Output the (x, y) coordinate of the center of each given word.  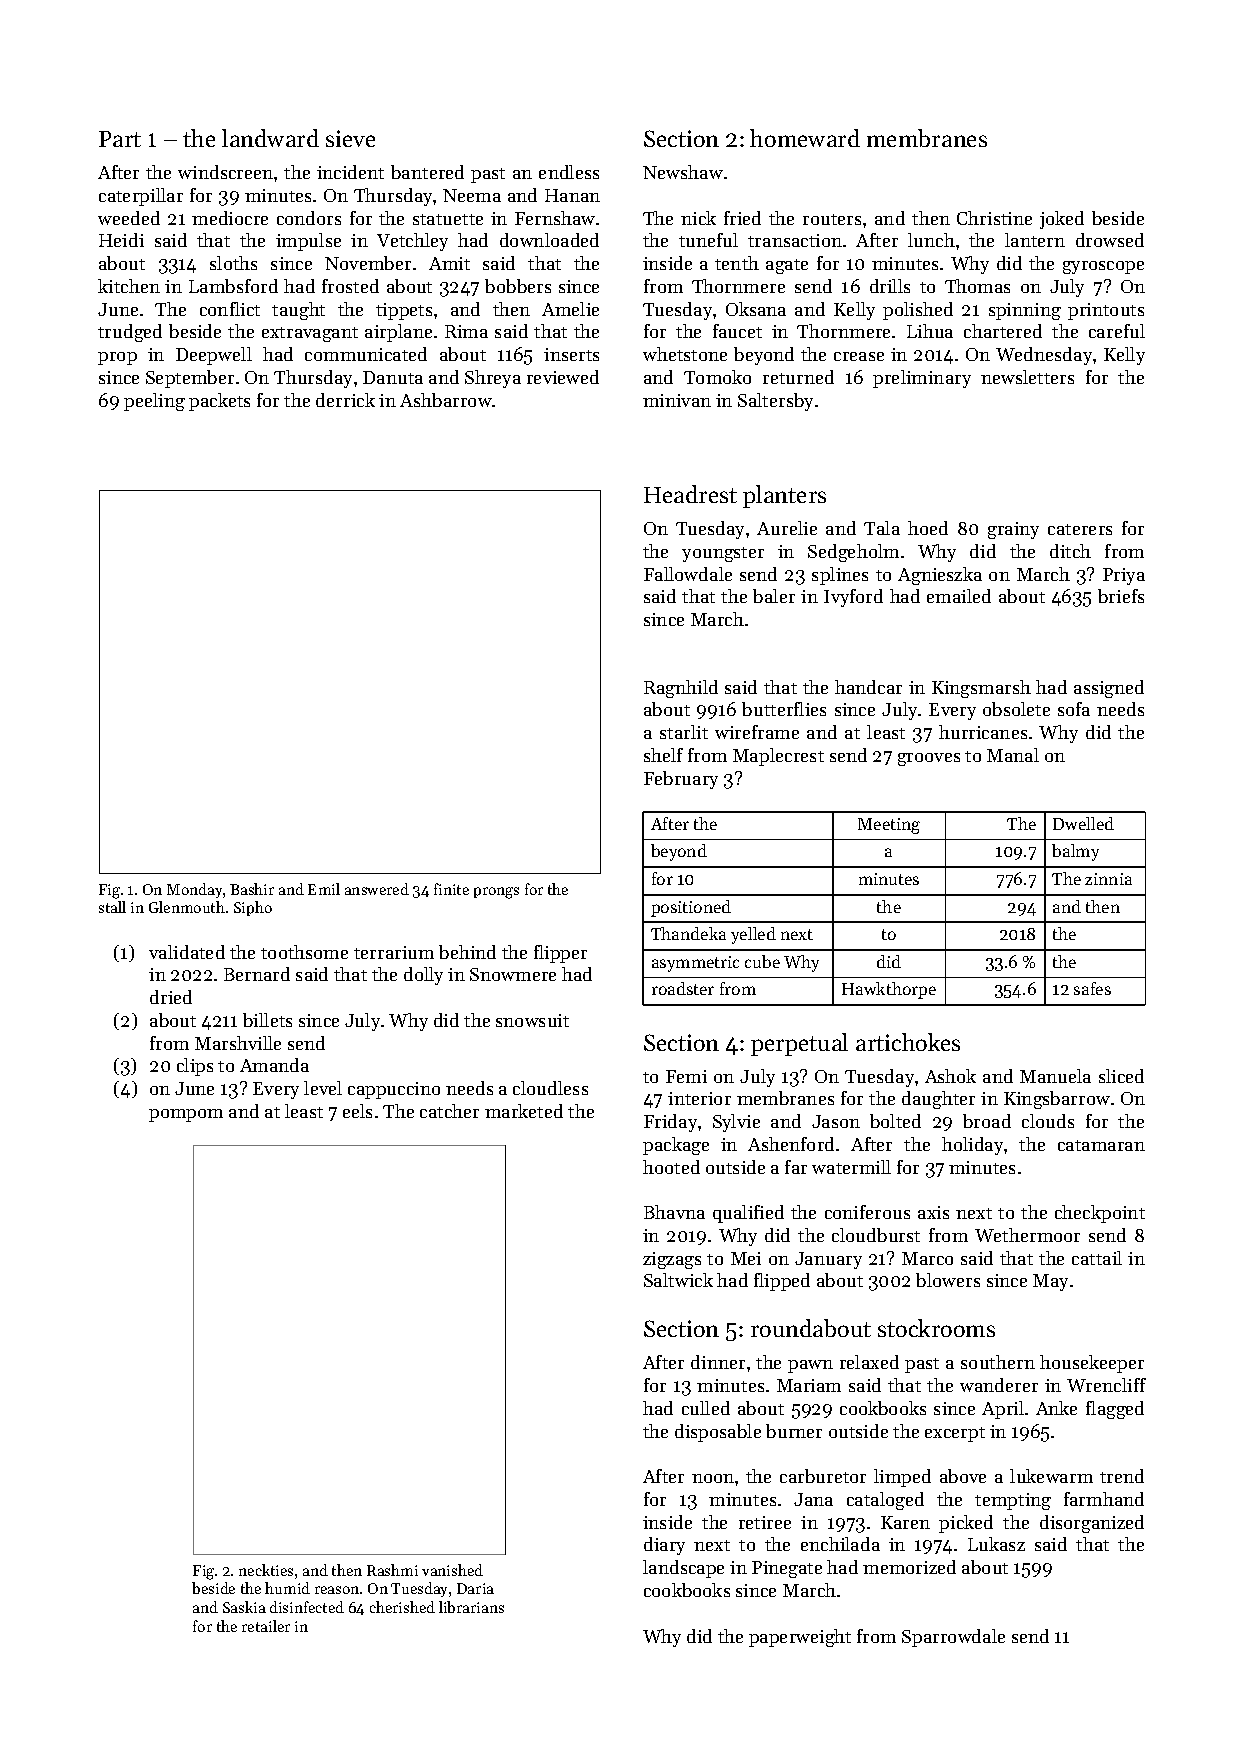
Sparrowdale (953, 1638)
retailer (266, 1626)
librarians (471, 1607)
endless (569, 172)
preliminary (922, 379)
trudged (130, 333)
